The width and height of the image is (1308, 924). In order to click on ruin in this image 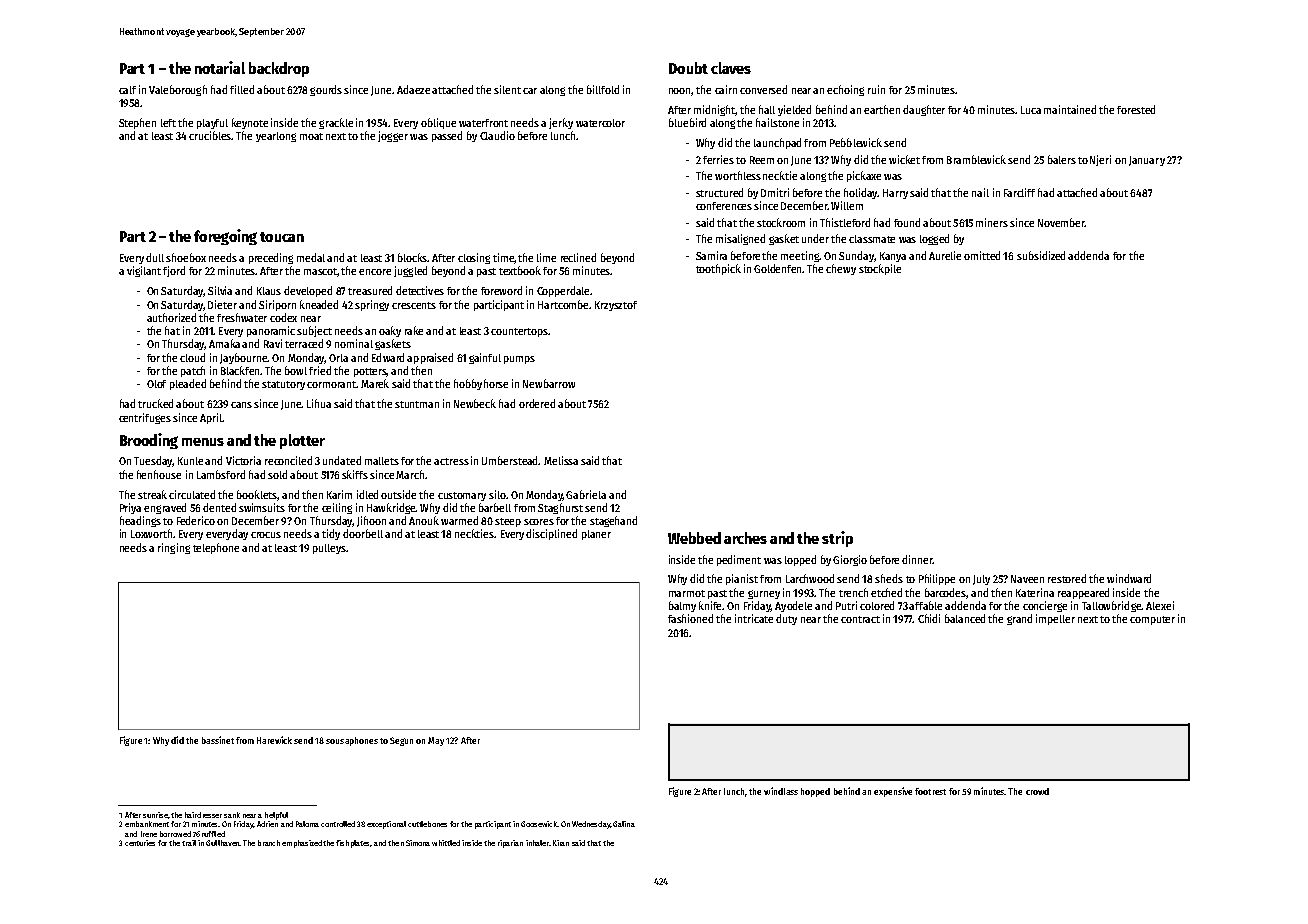, I will do `click(876, 89)`.
